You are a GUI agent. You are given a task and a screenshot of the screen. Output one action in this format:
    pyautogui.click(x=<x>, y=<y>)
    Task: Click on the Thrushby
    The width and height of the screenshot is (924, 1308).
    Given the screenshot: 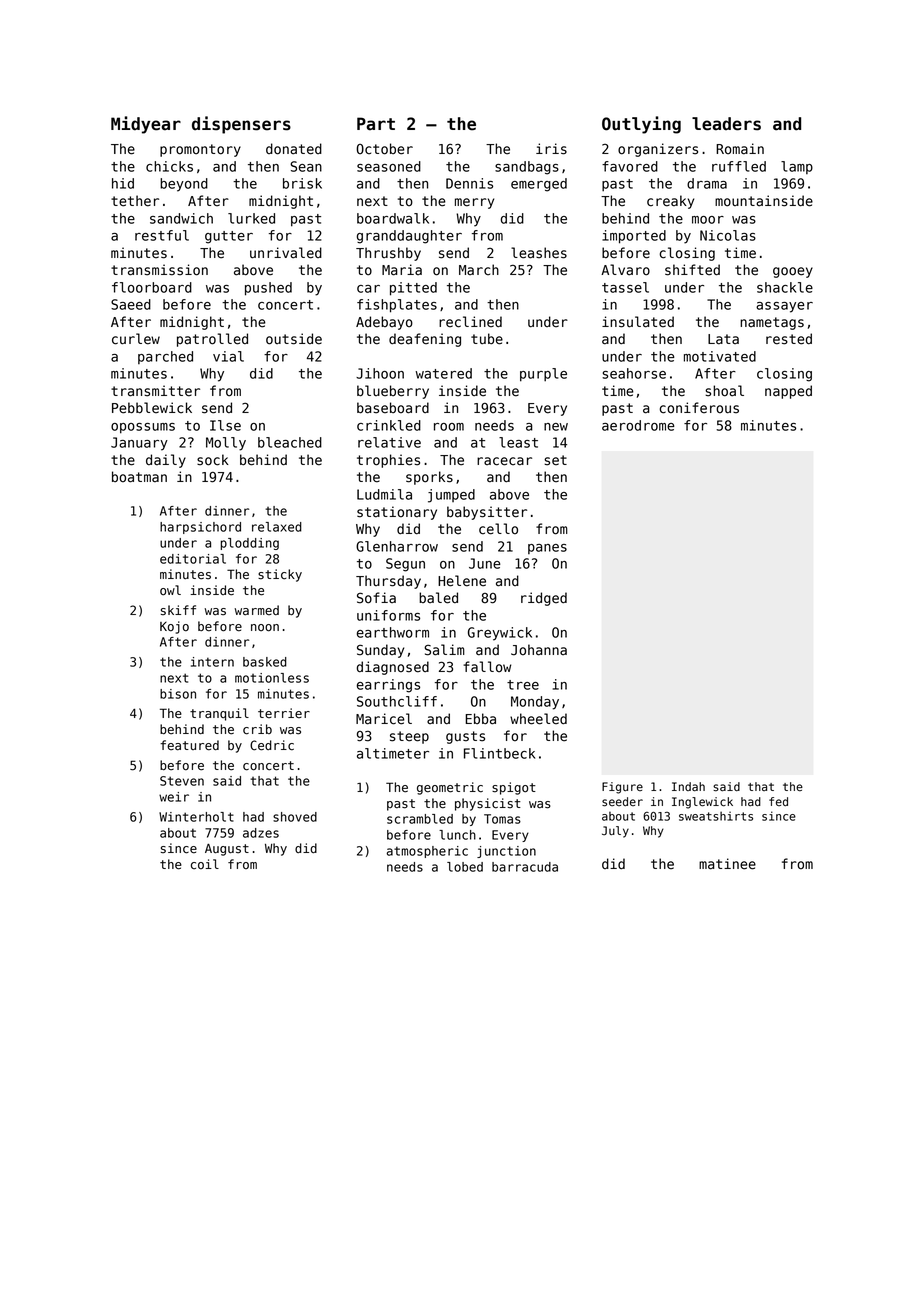 What is the action you would take?
    pyautogui.click(x=388, y=254)
